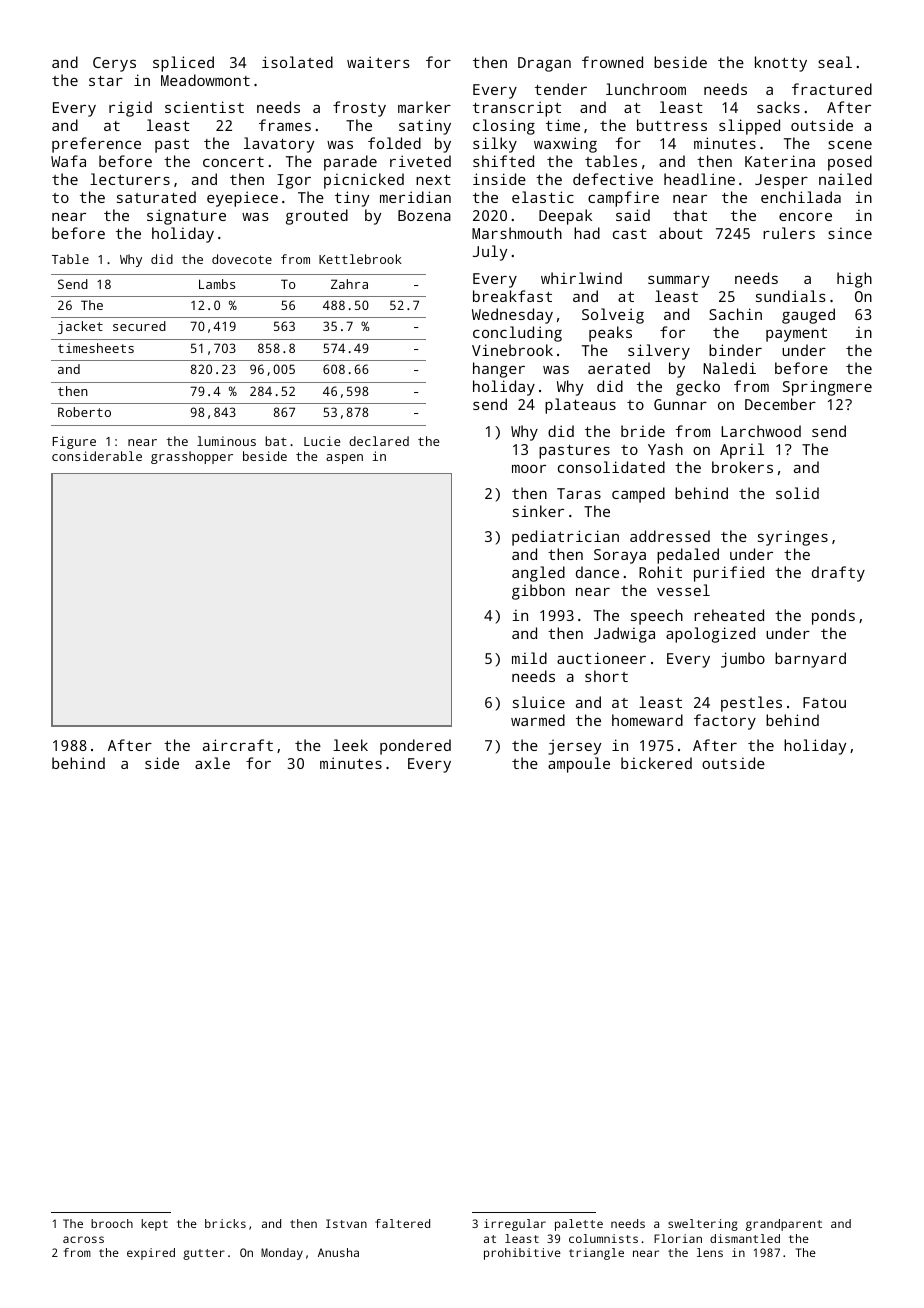 The height and width of the image is (1308, 924). I want to click on waiters, so click(378, 62).
